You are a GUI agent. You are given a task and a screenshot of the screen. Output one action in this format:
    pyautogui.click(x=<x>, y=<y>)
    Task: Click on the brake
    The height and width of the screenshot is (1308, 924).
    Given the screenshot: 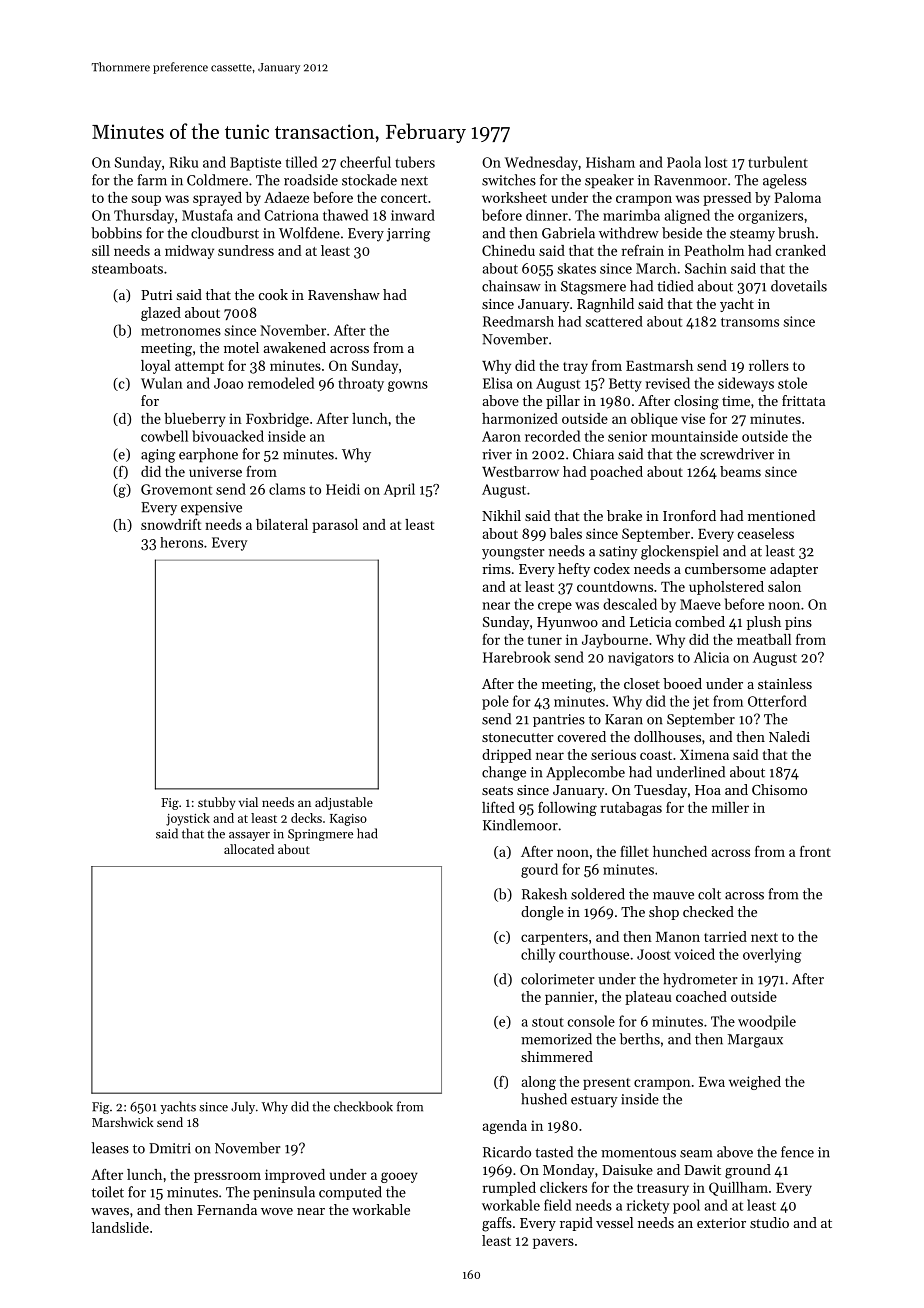 What is the action you would take?
    pyautogui.click(x=624, y=515)
